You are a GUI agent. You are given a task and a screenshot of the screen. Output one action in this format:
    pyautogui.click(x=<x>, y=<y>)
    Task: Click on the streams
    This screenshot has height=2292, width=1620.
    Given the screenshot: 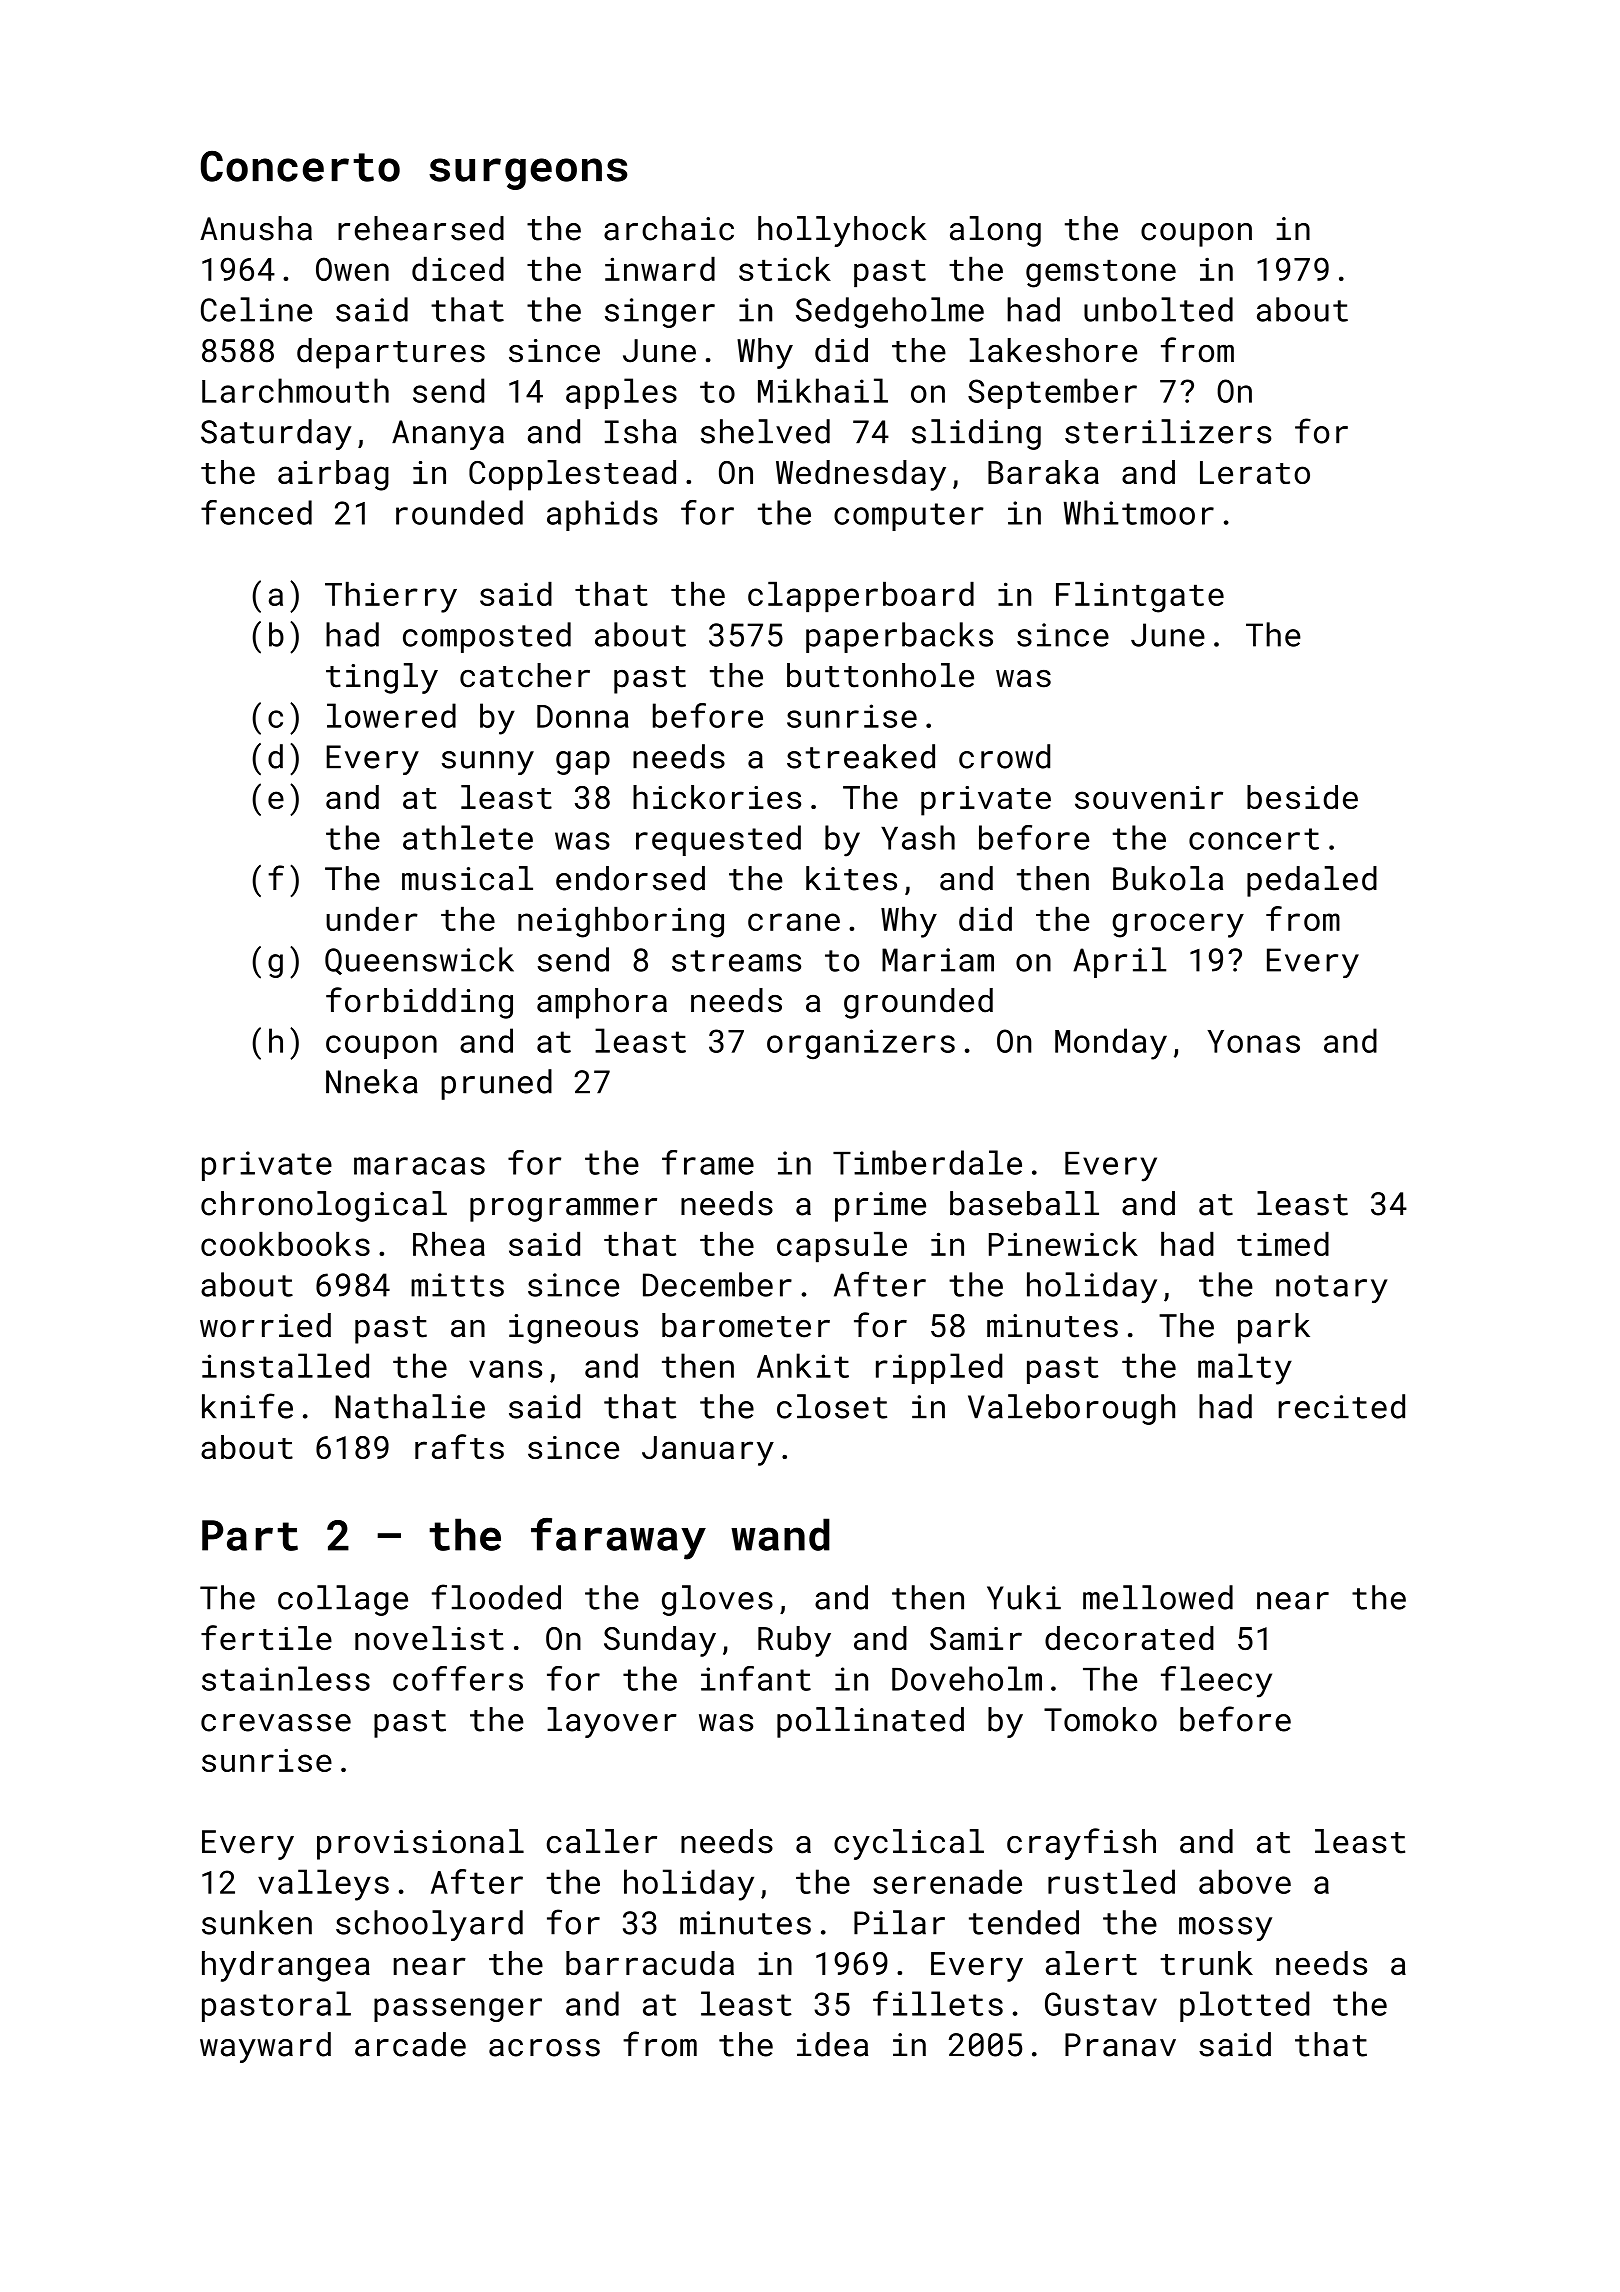 What is the action you would take?
    pyautogui.click(x=736, y=961)
